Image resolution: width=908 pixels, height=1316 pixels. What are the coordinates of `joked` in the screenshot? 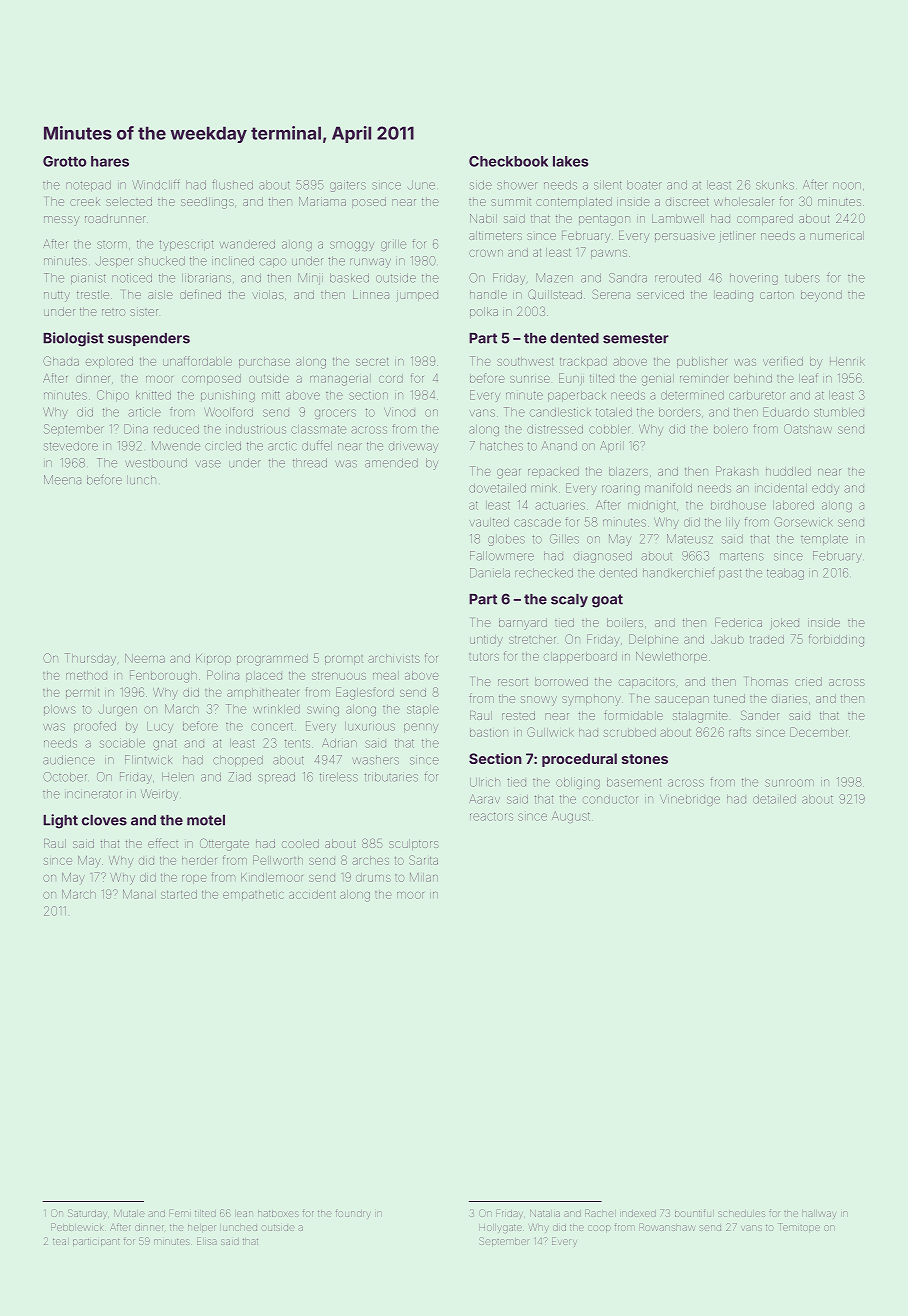 It's located at (784, 624).
